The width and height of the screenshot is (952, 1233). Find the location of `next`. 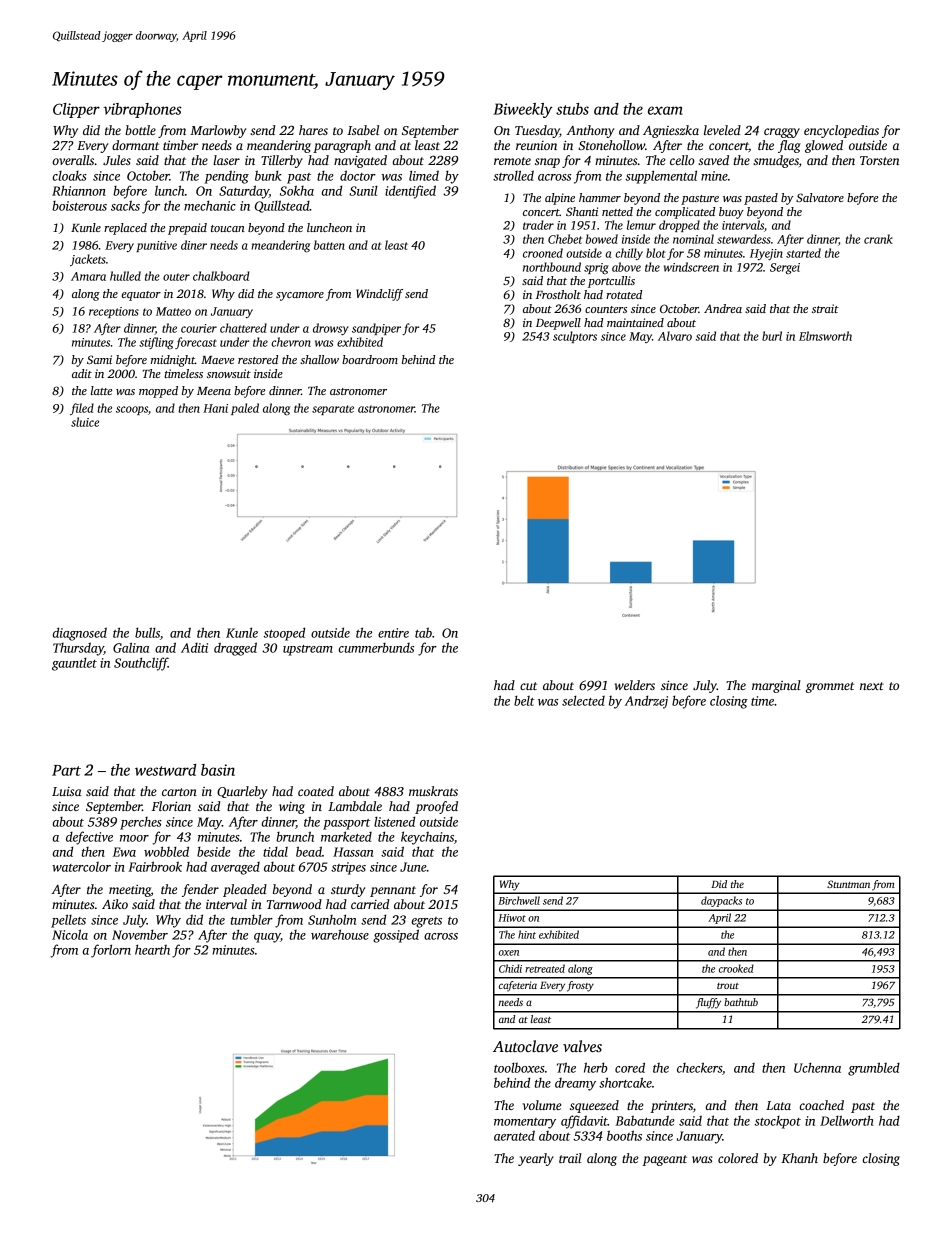

next is located at coordinates (872, 686).
